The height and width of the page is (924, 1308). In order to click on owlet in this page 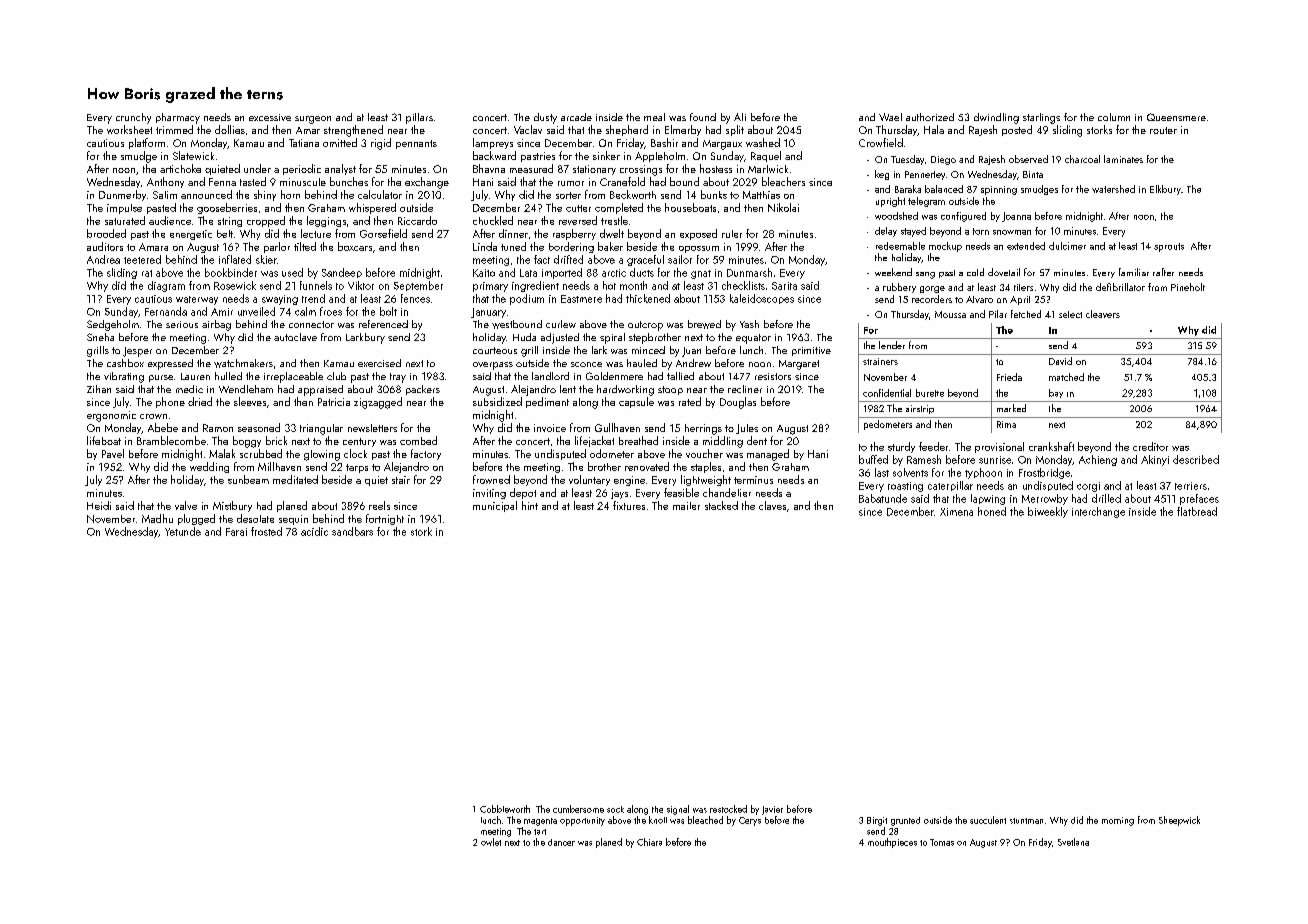, I will do `click(491, 842)`.
